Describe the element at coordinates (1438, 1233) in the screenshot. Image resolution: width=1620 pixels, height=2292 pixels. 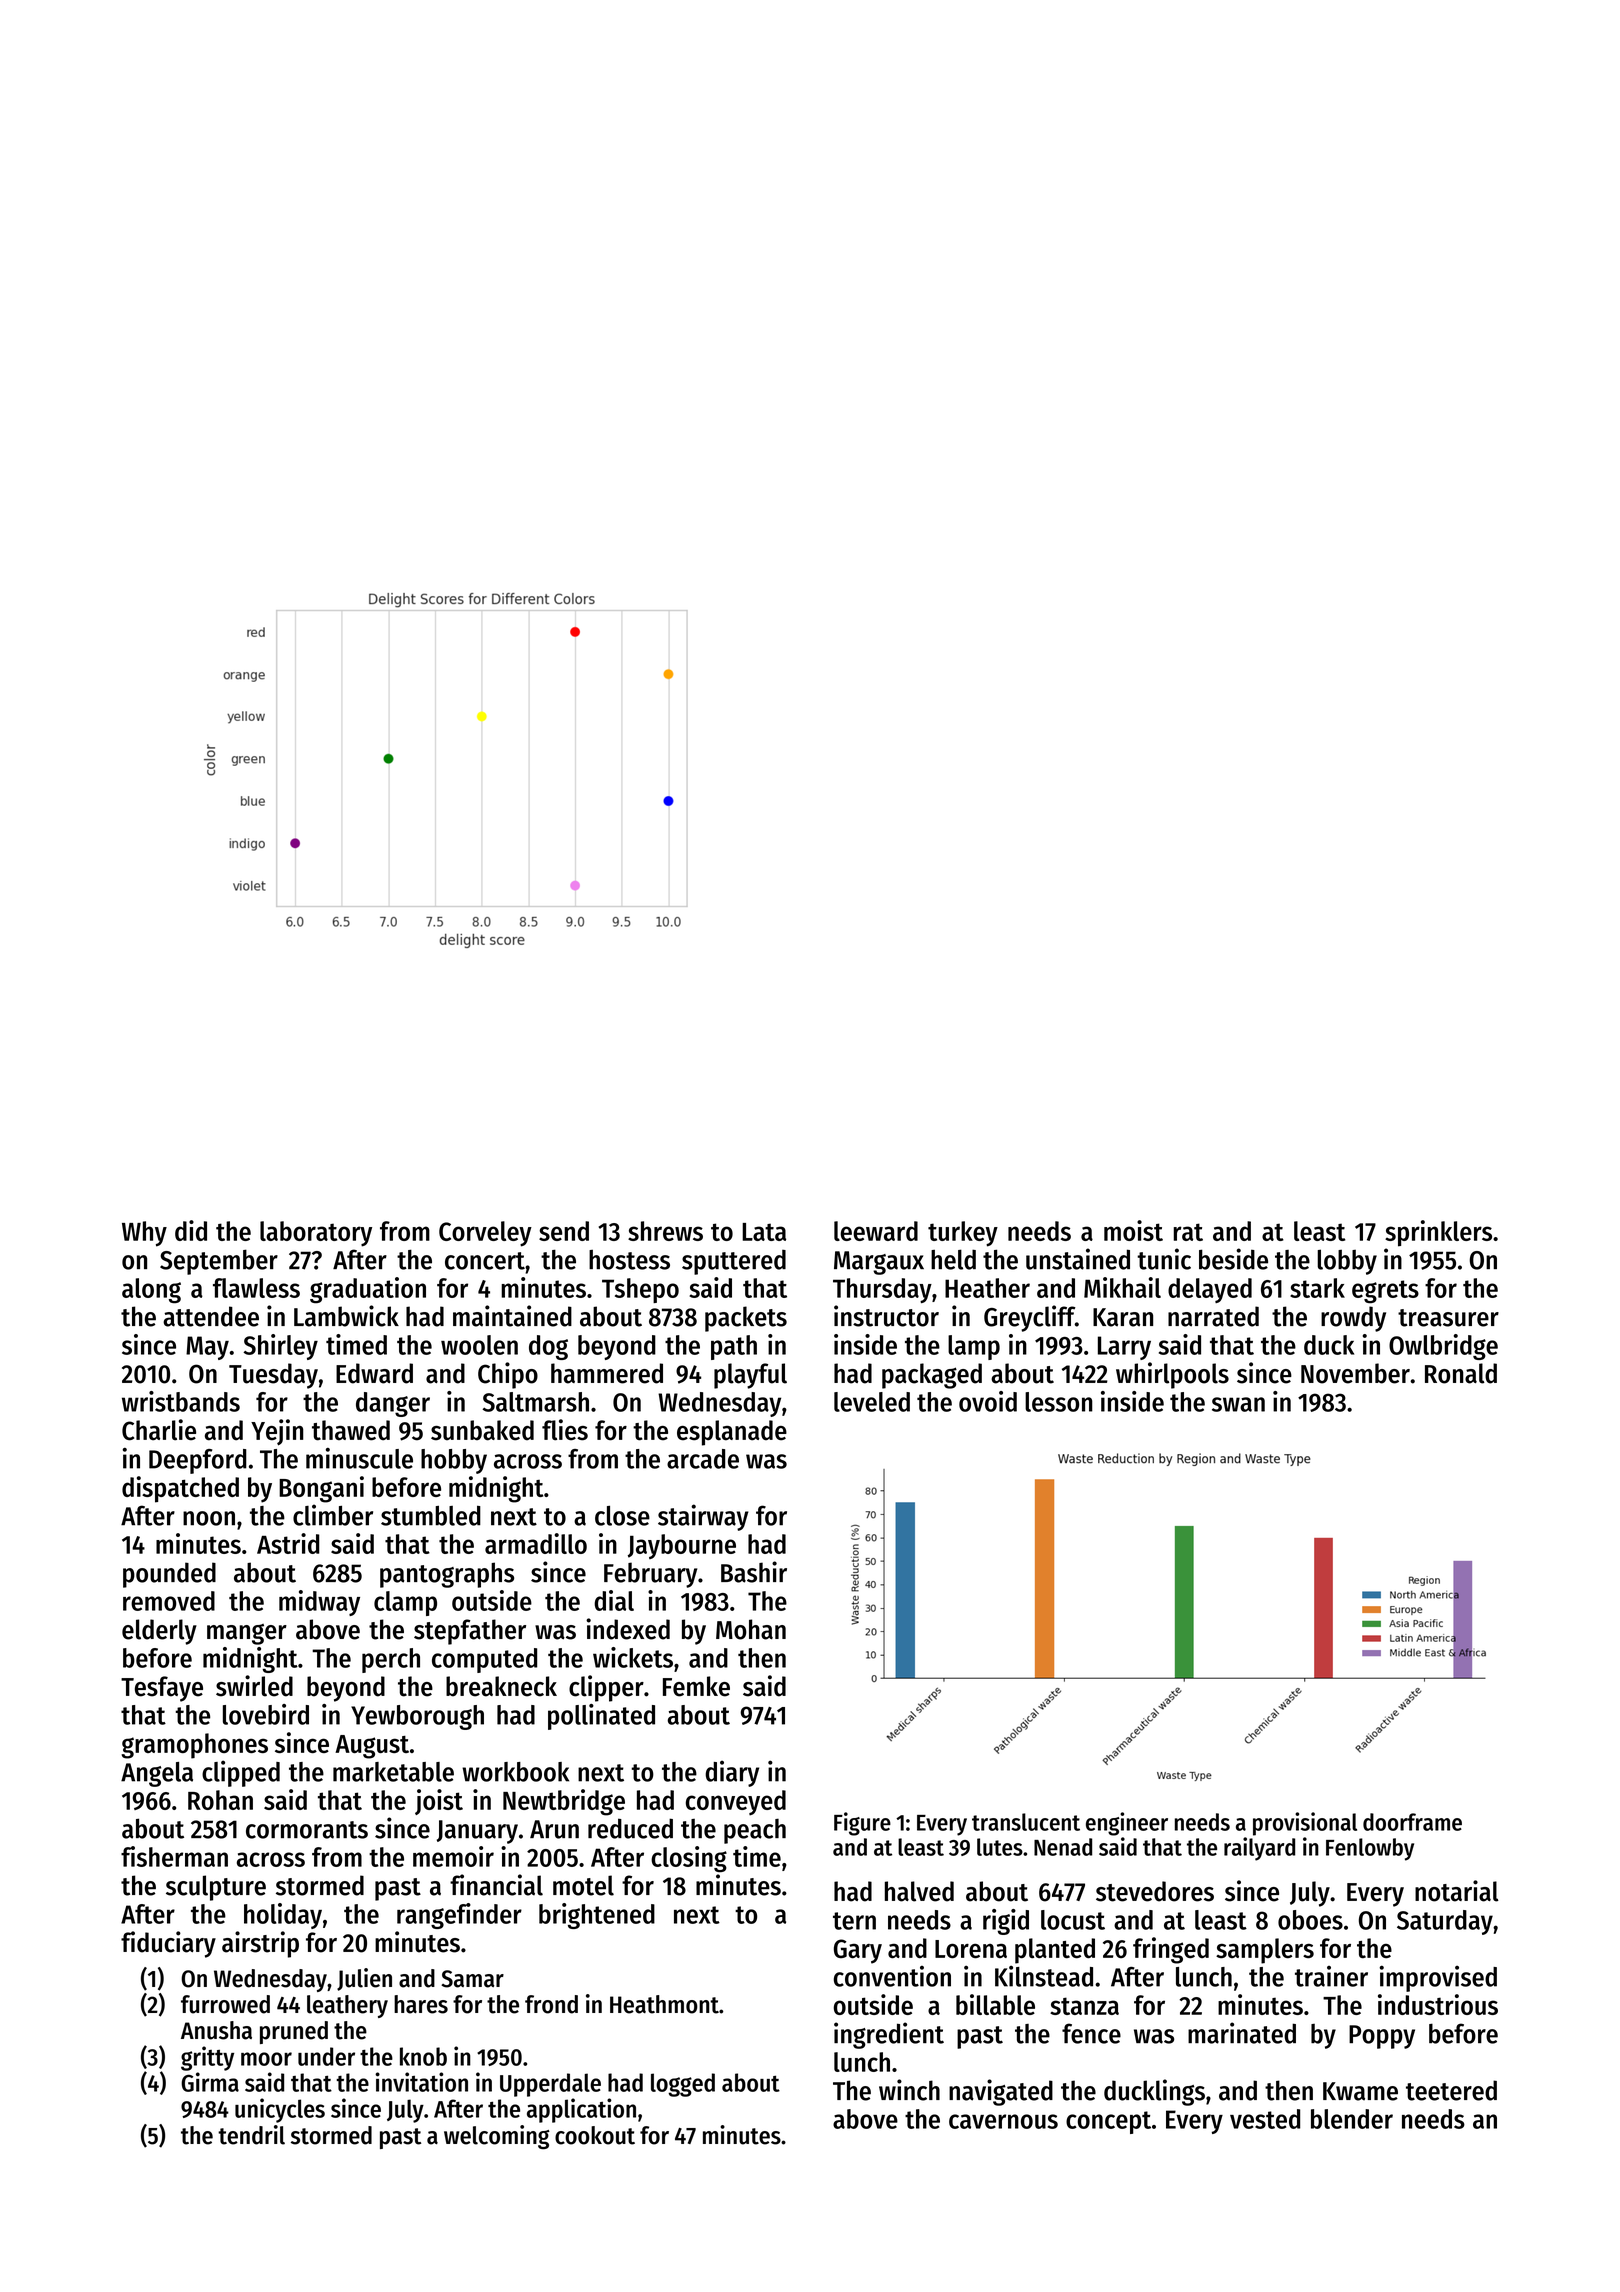
I see `sprinklers` at that location.
